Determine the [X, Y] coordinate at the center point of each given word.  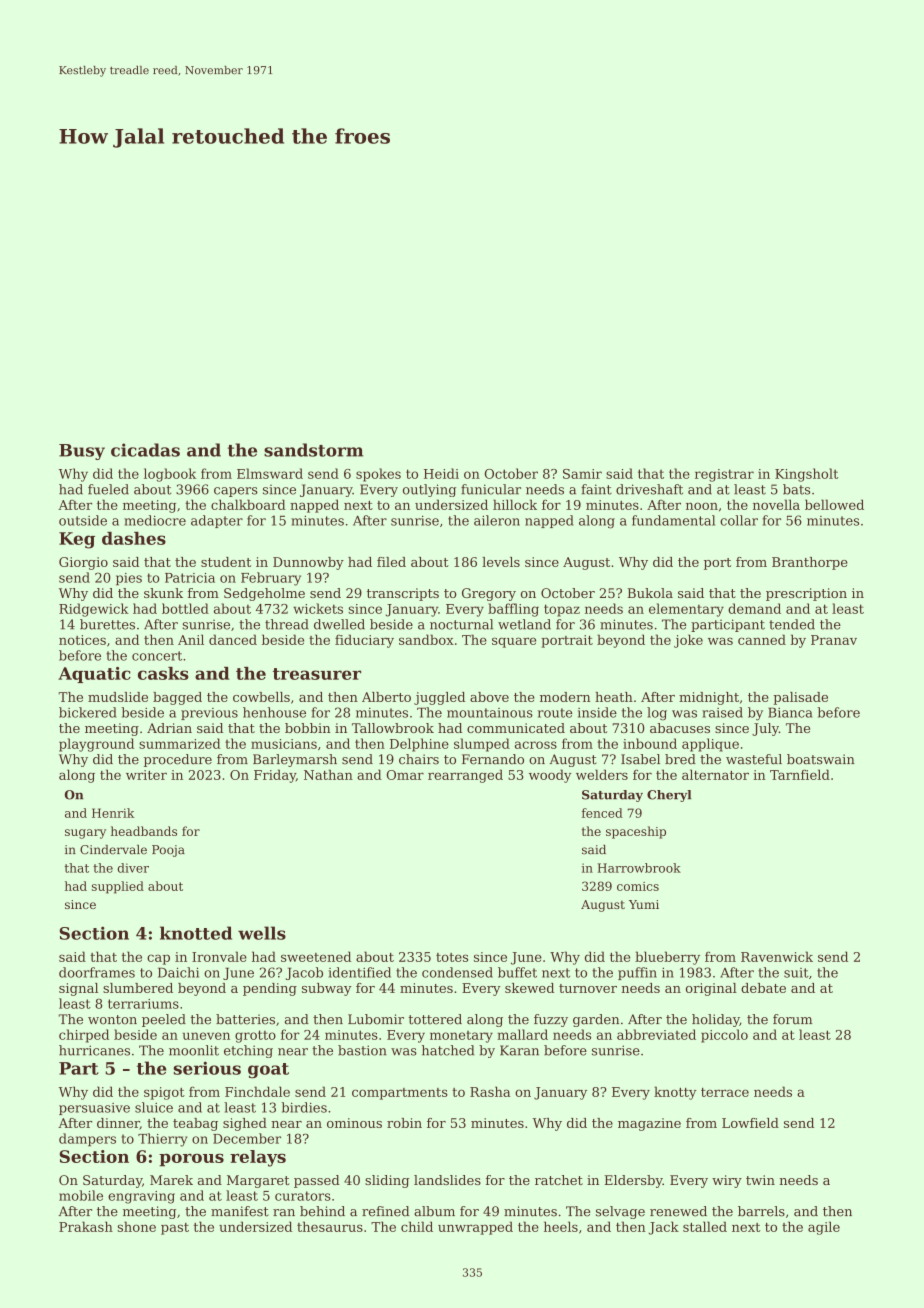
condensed [457, 972]
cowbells [261, 697]
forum [792, 1019]
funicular [491, 489]
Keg [77, 540]
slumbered [138, 988]
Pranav [834, 640]
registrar [724, 475]
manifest [240, 1211]
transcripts [403, 594]
